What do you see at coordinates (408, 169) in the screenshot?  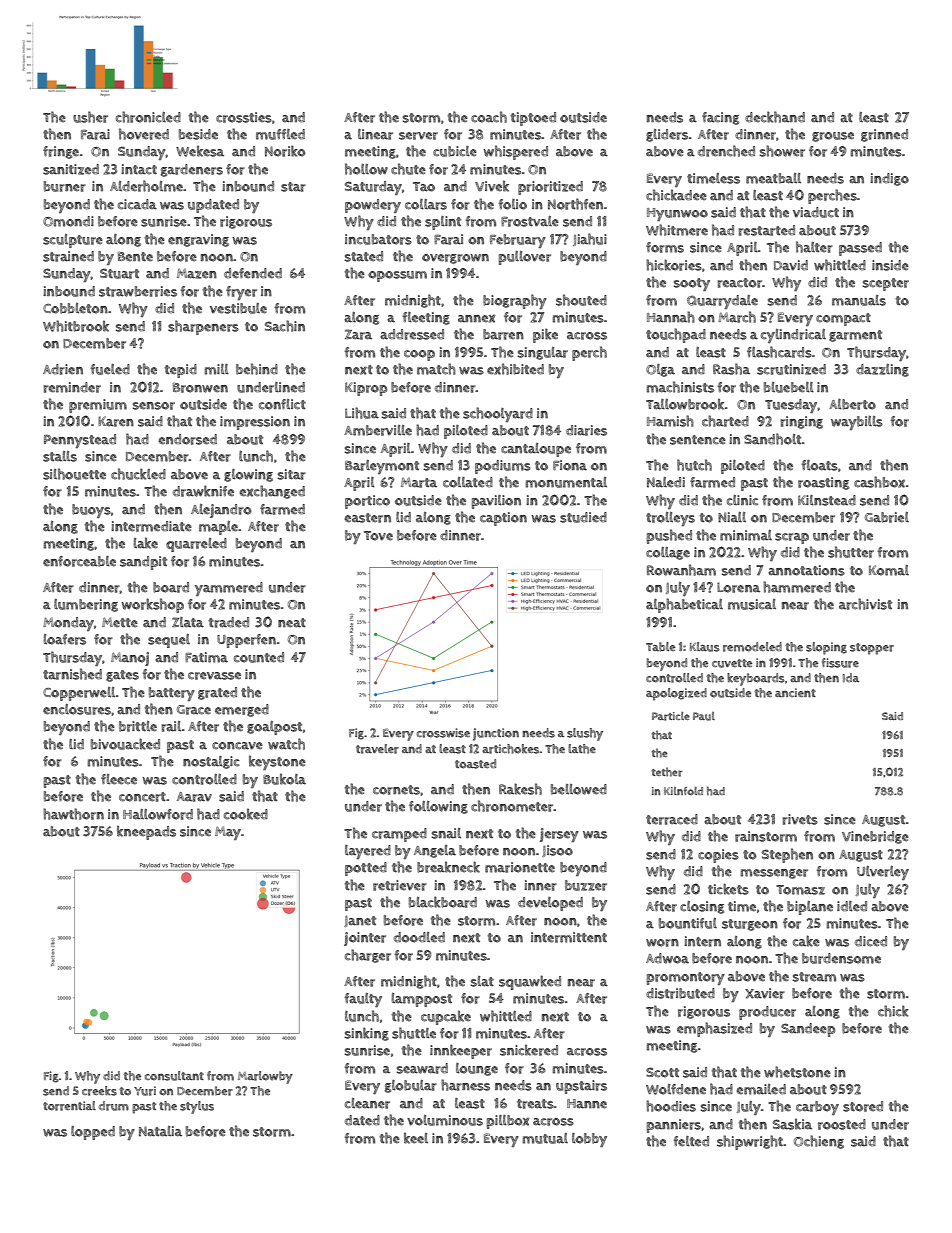 I see `chute` at bounding box center [408, 169].
